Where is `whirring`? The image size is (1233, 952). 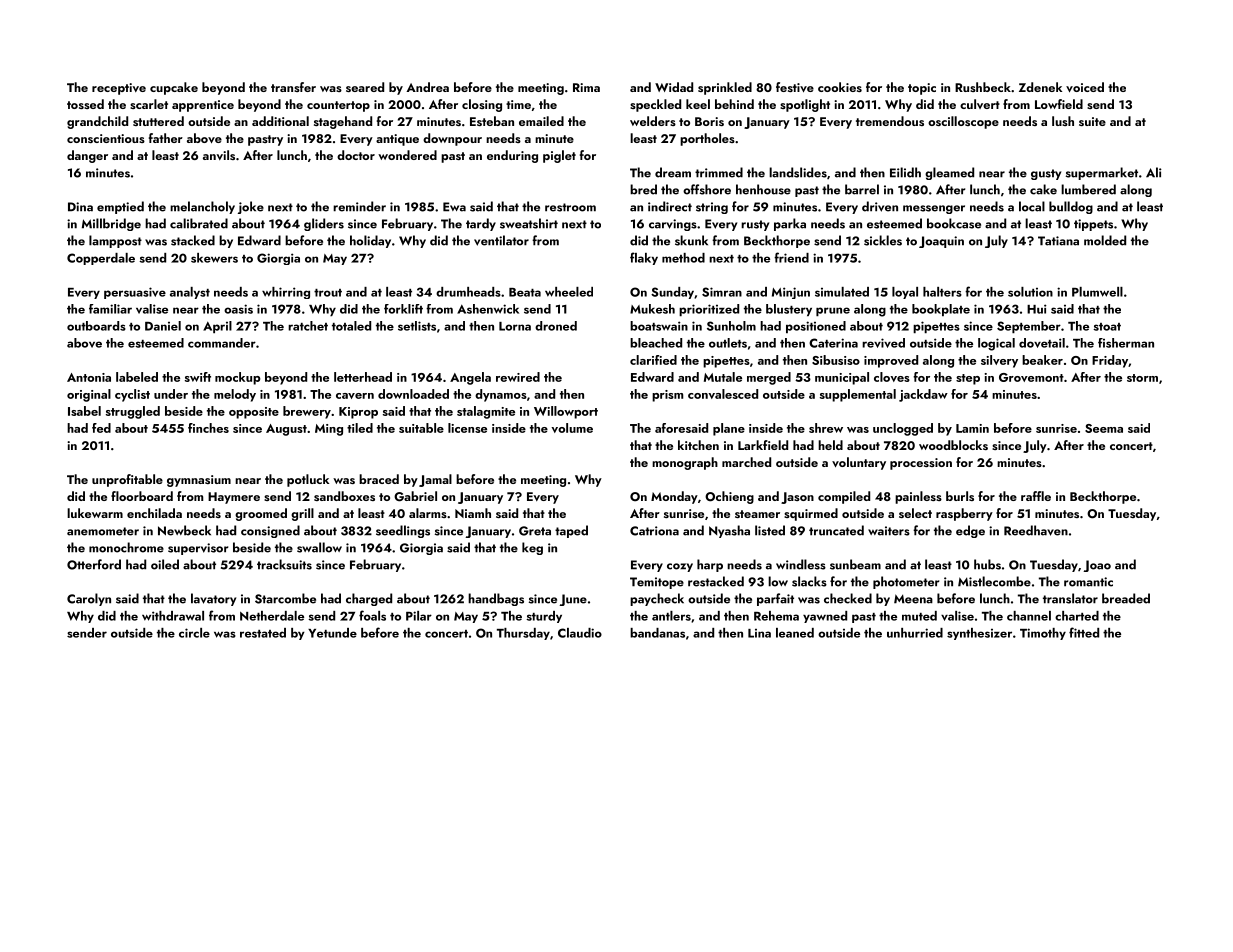 whirring is located at coordinates (286, 293).
